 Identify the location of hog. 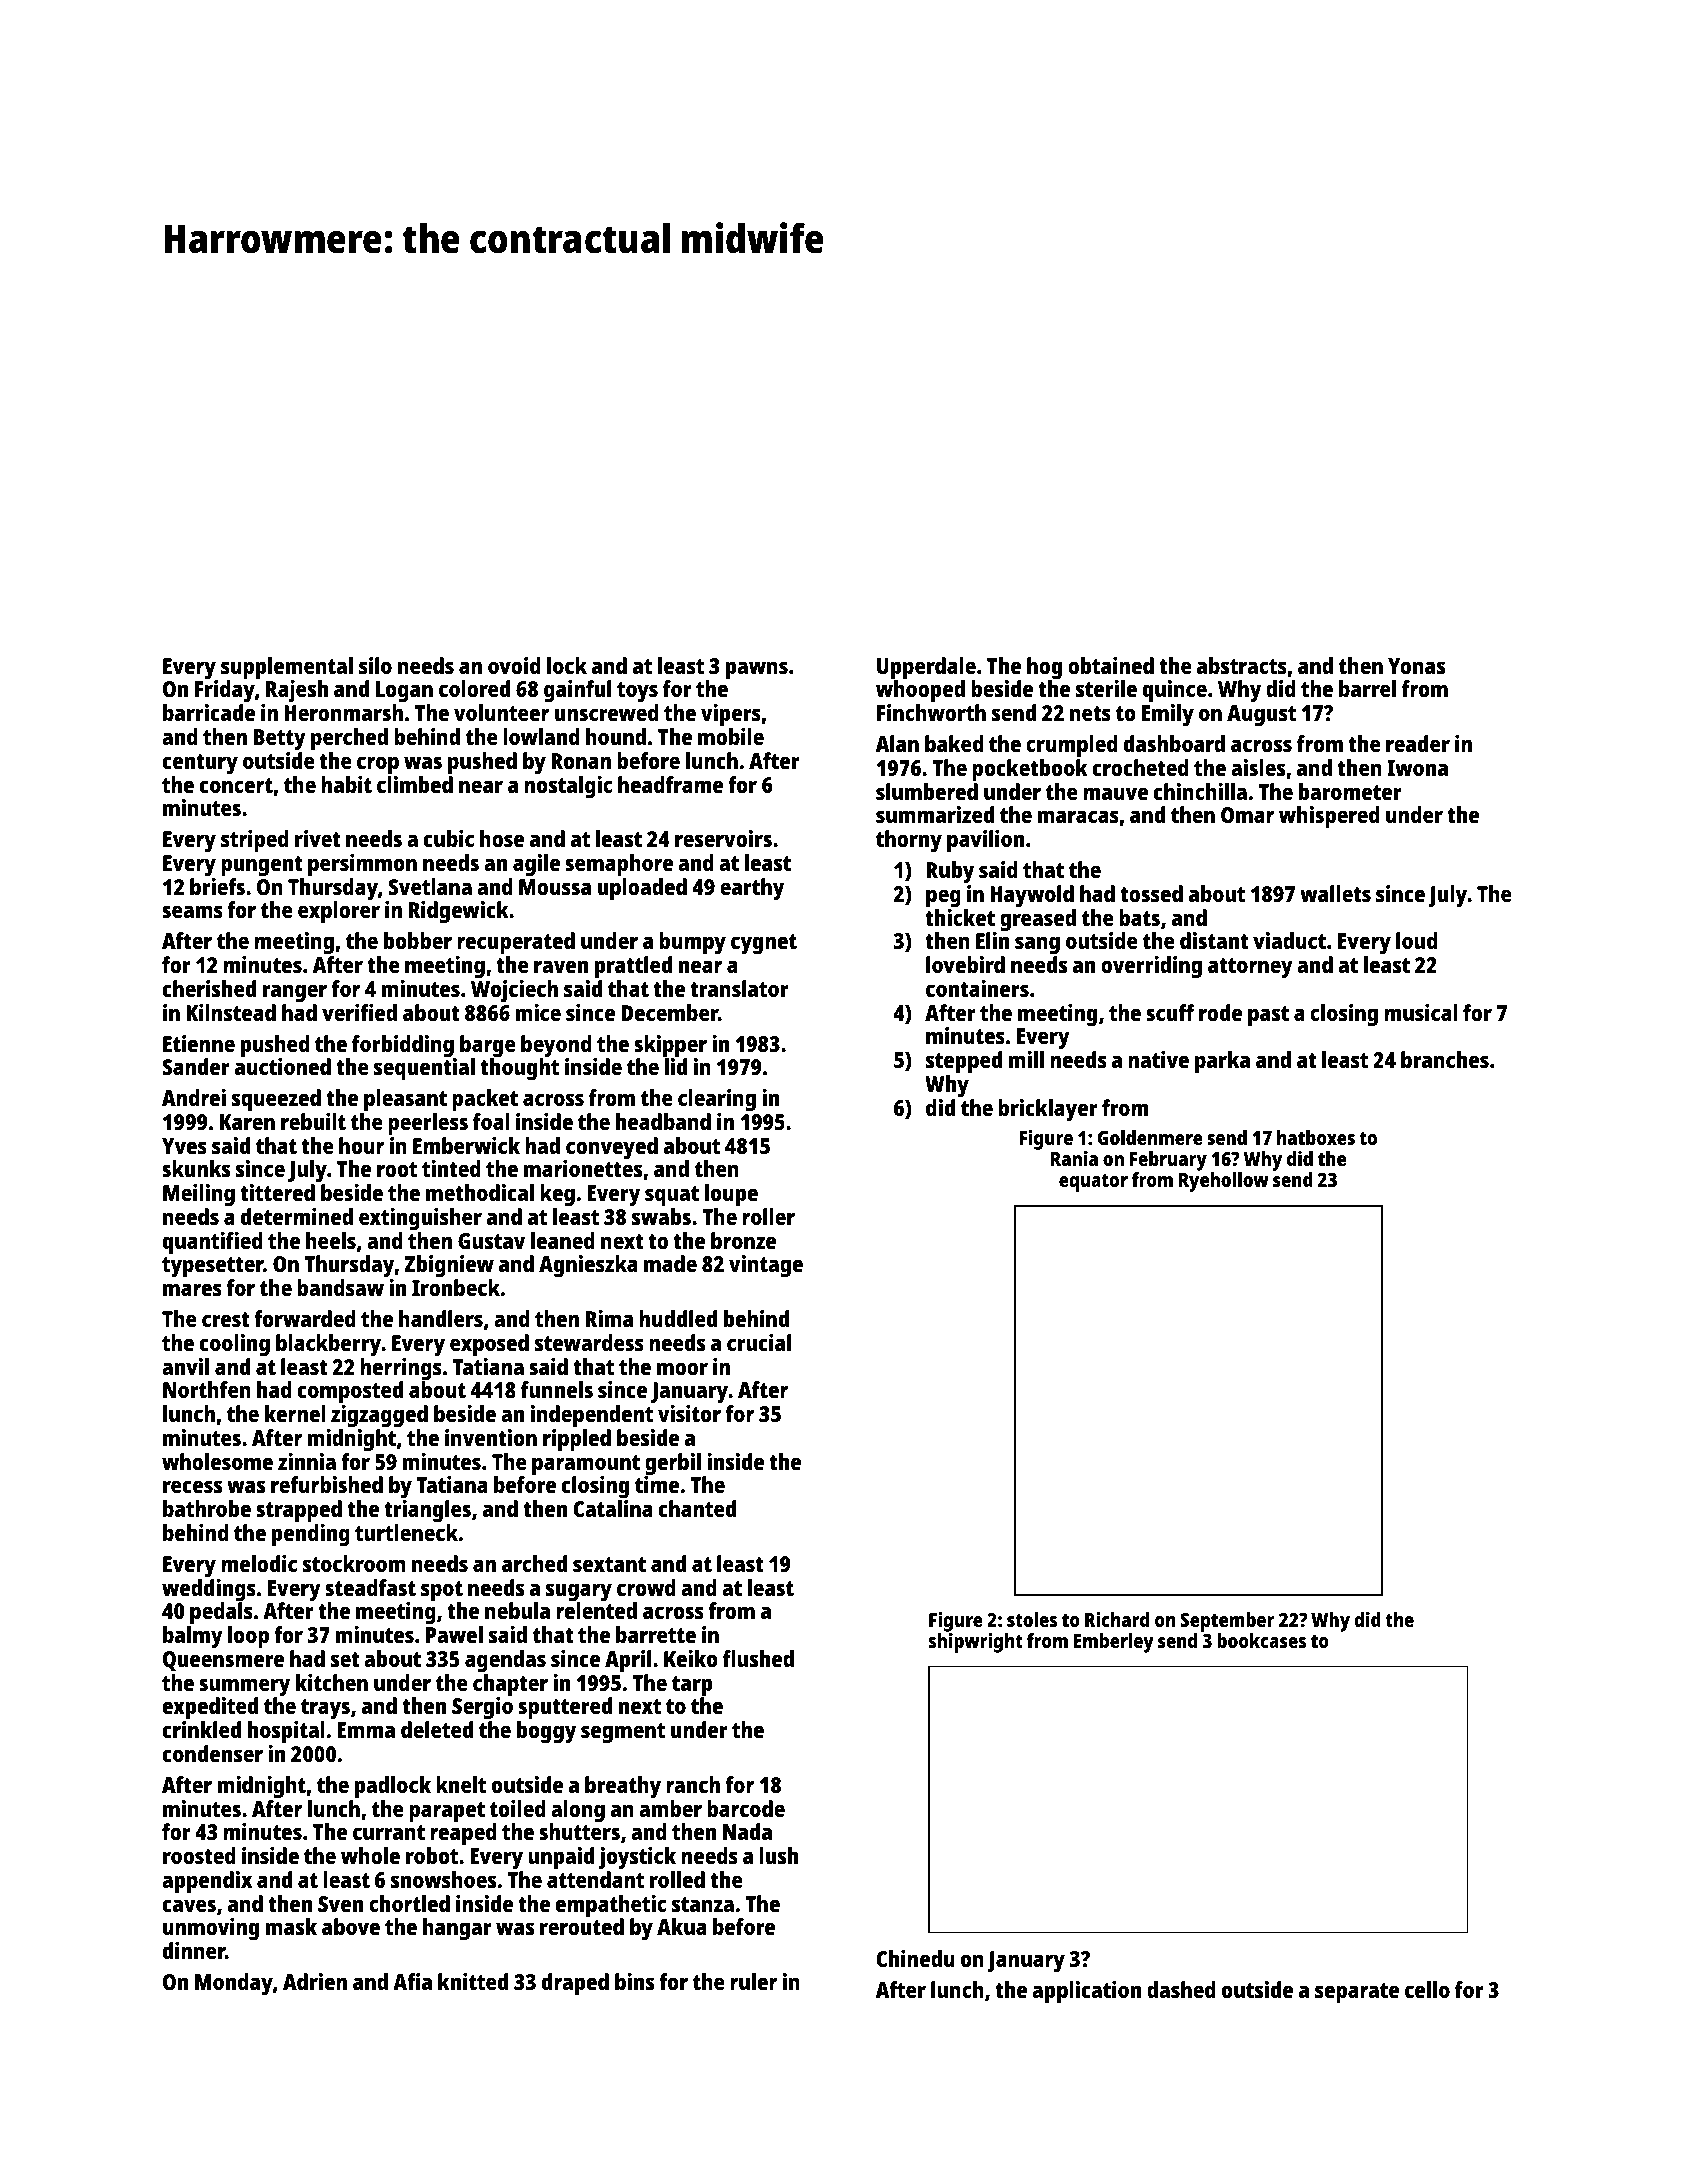
(1044, 668).
